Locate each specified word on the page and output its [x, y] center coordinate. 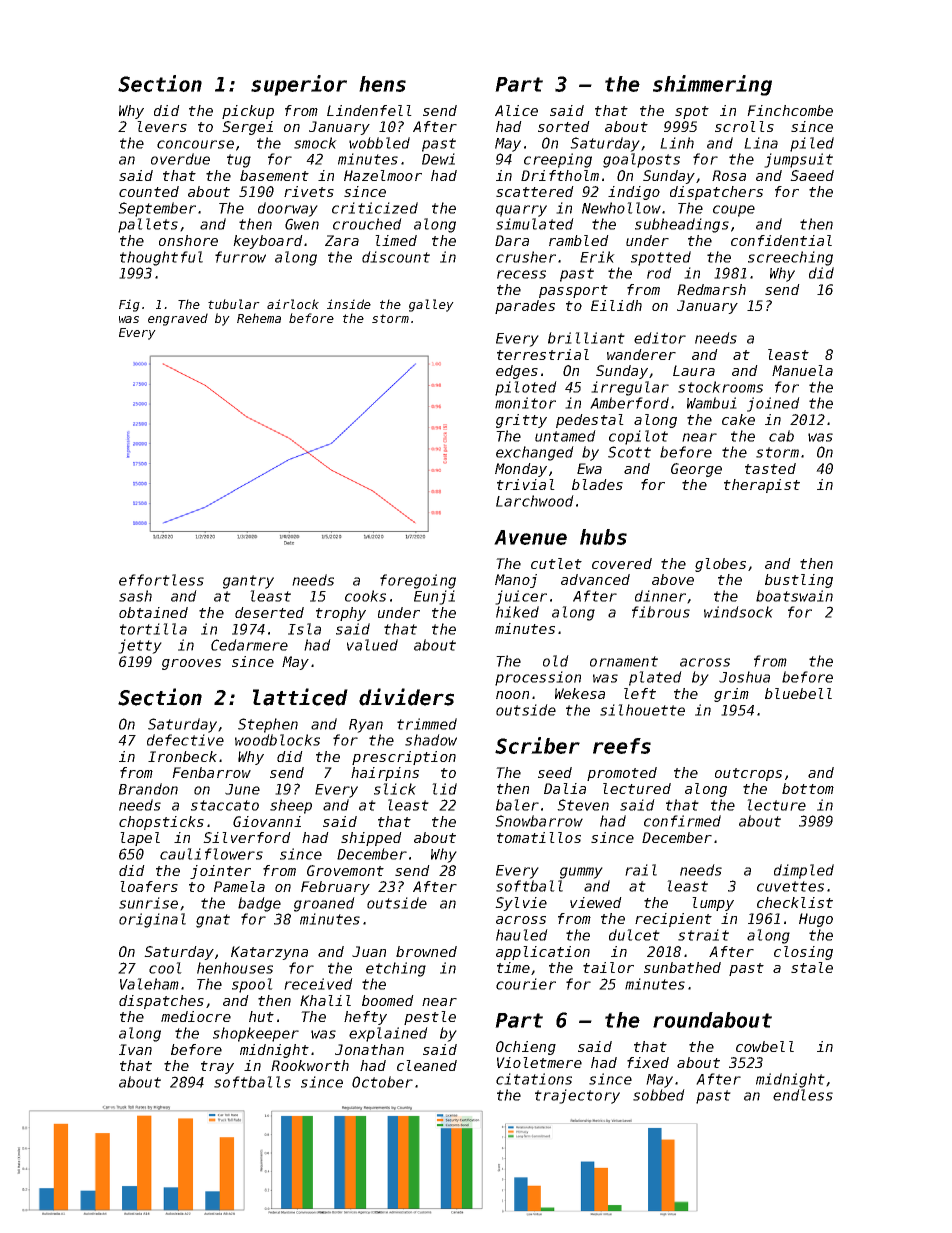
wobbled [379, 143]
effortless [161, 580]
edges [517, 372]
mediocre [196, 1016]
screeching [790, 258]
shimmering [712, 85]
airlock [293, 304]
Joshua [744, 677]
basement [274, 175]
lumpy [713, 904]
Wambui [712, 403]
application [543, 953]
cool [165, 968]
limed [396, 240]
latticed [300, 697]
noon [512, 695]
